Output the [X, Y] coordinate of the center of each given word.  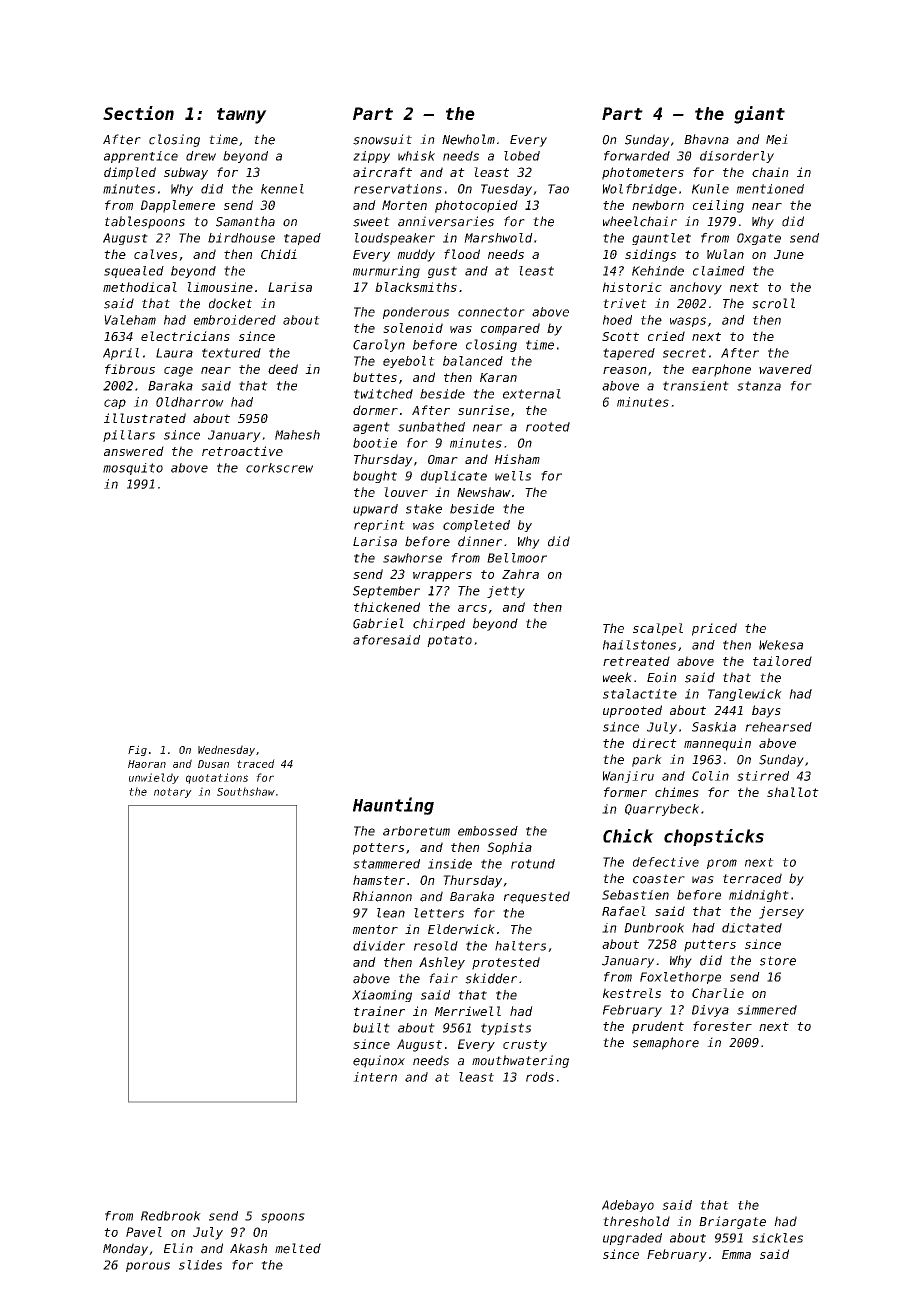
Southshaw [246, 791]
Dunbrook [654, 928]
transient [696, 386]
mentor [375, 929]
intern [375, 1077]
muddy [416, 255]
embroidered [235, 320]
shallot [793, 792]
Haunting [393, 806]
